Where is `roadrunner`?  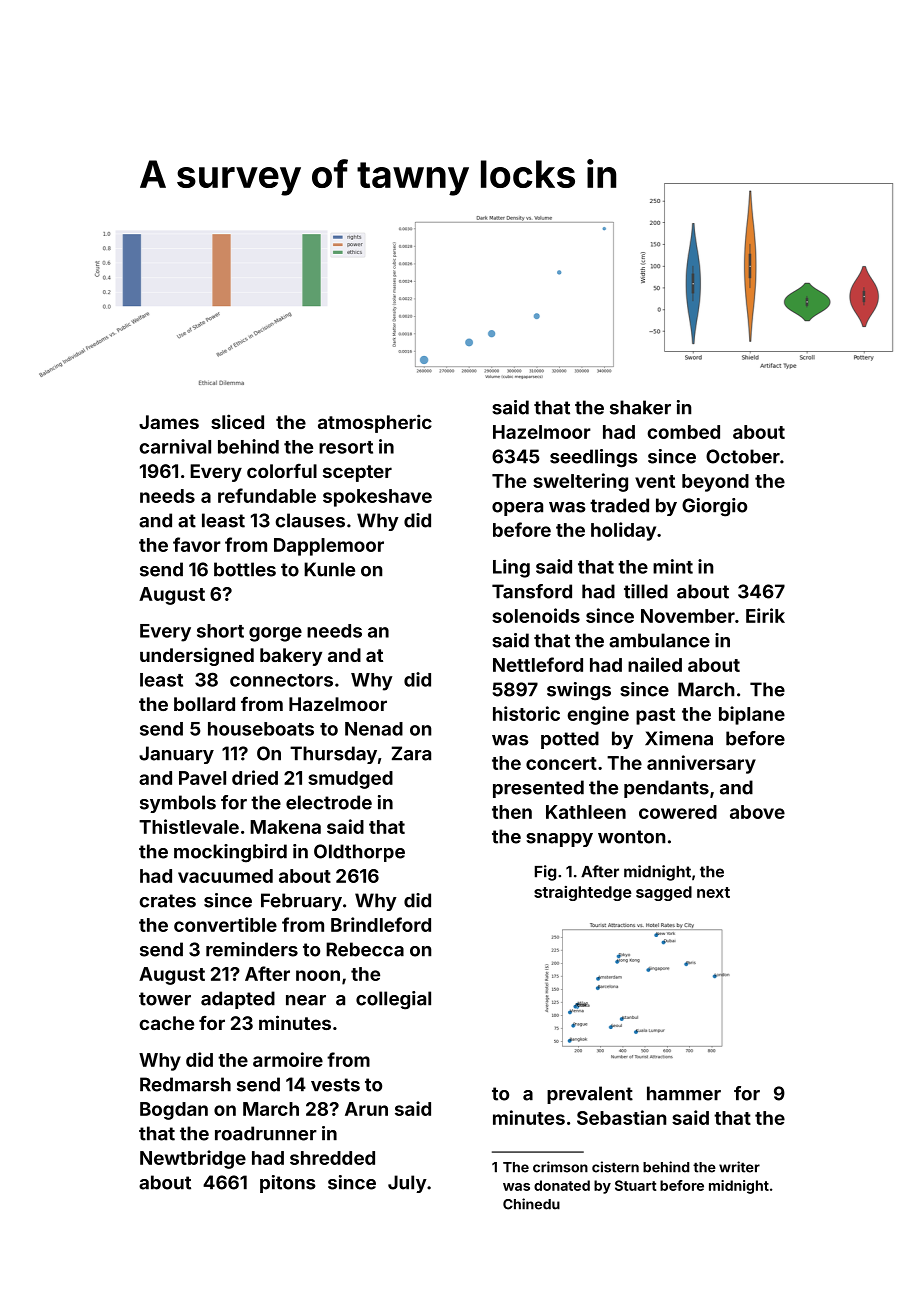
roadrunner is located at coordinates (266, 1133).
